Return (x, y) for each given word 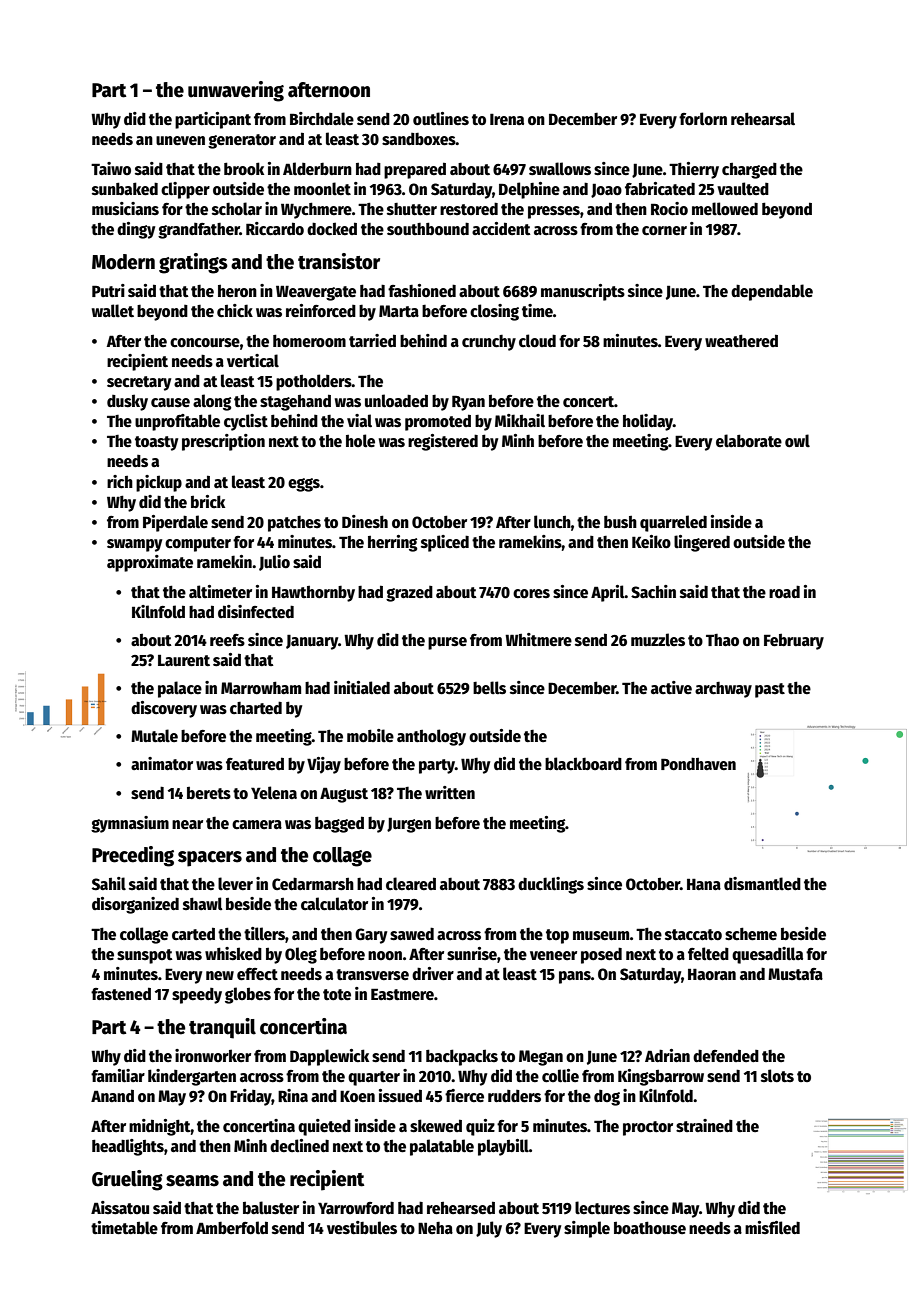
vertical (253, 360)
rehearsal (763, 119)
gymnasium (130, 824)
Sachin (653, 592)
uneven (180, 141)
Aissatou (120, 1207)
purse (447, 643)
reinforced (321, 311)
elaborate (749, 440)
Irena (507, 119)
